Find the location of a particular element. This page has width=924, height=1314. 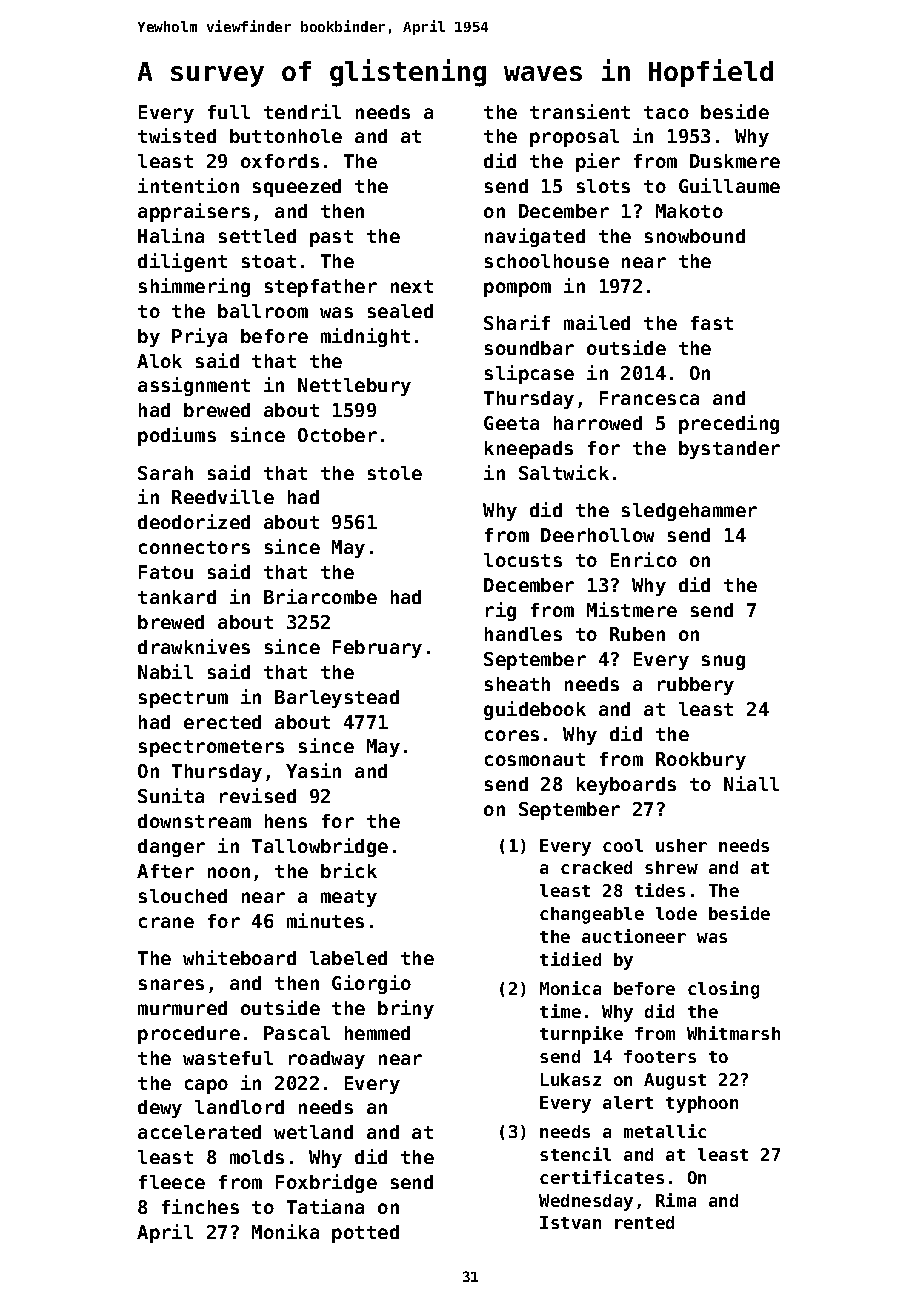

taco is located at coordinates (666, 112).
